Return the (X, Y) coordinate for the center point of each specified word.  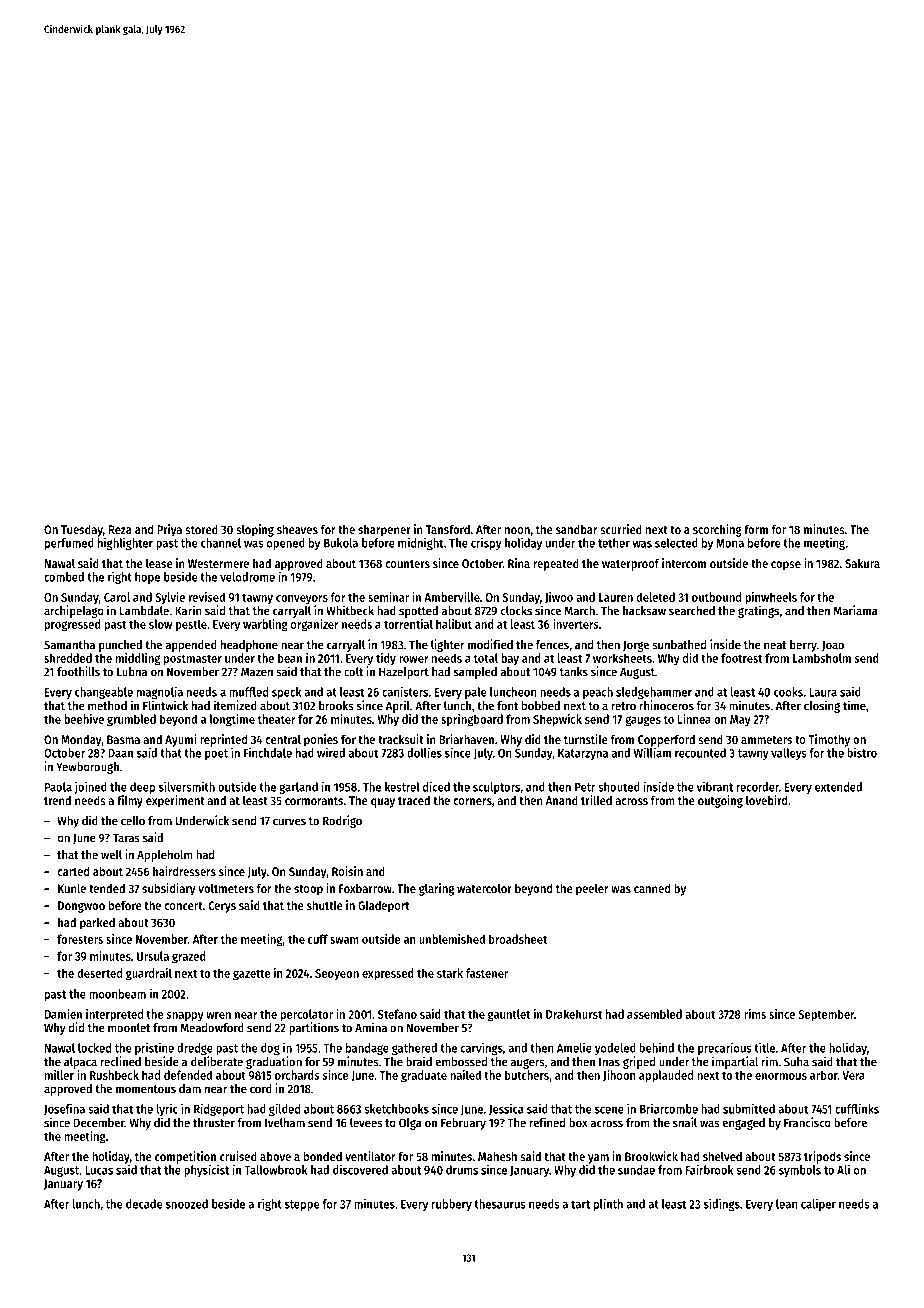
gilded (284, 1110)
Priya (169, 530)
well (111, 855)
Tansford (448, 529)
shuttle (325, 905)
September (826, 1015)
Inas (609, 1062)
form (756, 529)
